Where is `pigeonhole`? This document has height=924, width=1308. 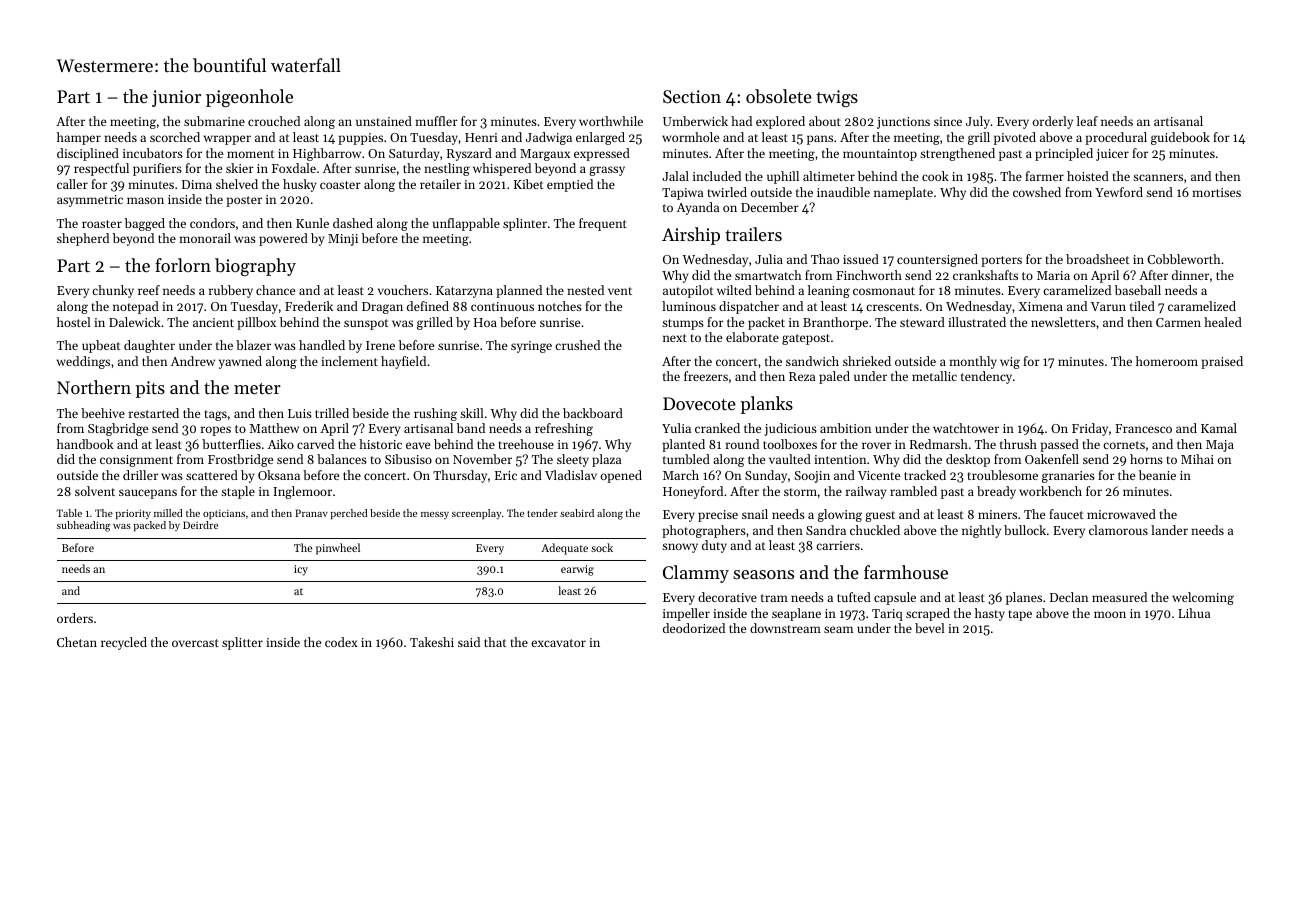
pigeonhole is located at coordinates (249, 98).
